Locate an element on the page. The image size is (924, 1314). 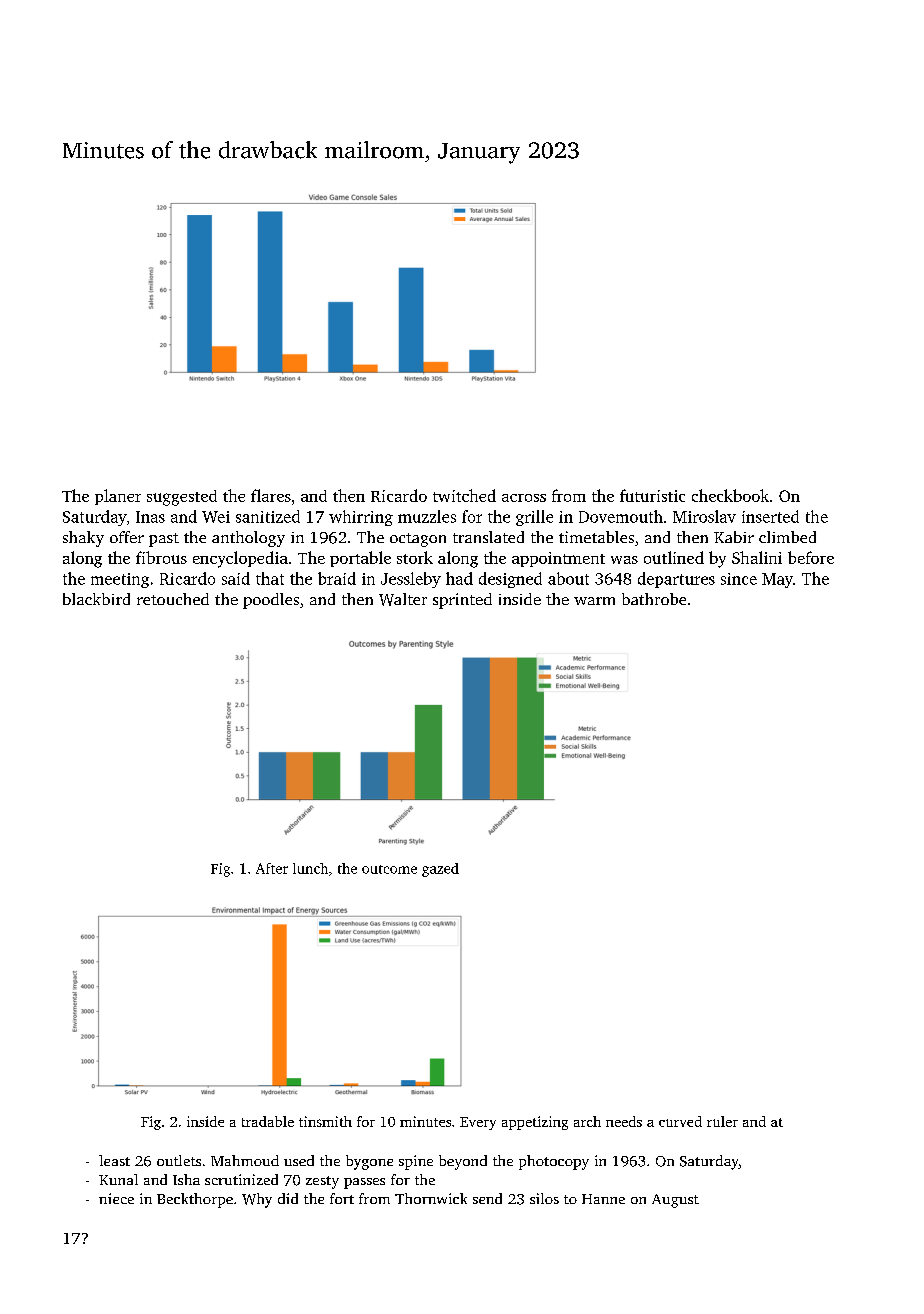
Walter is located at coordinates (403, 599).
